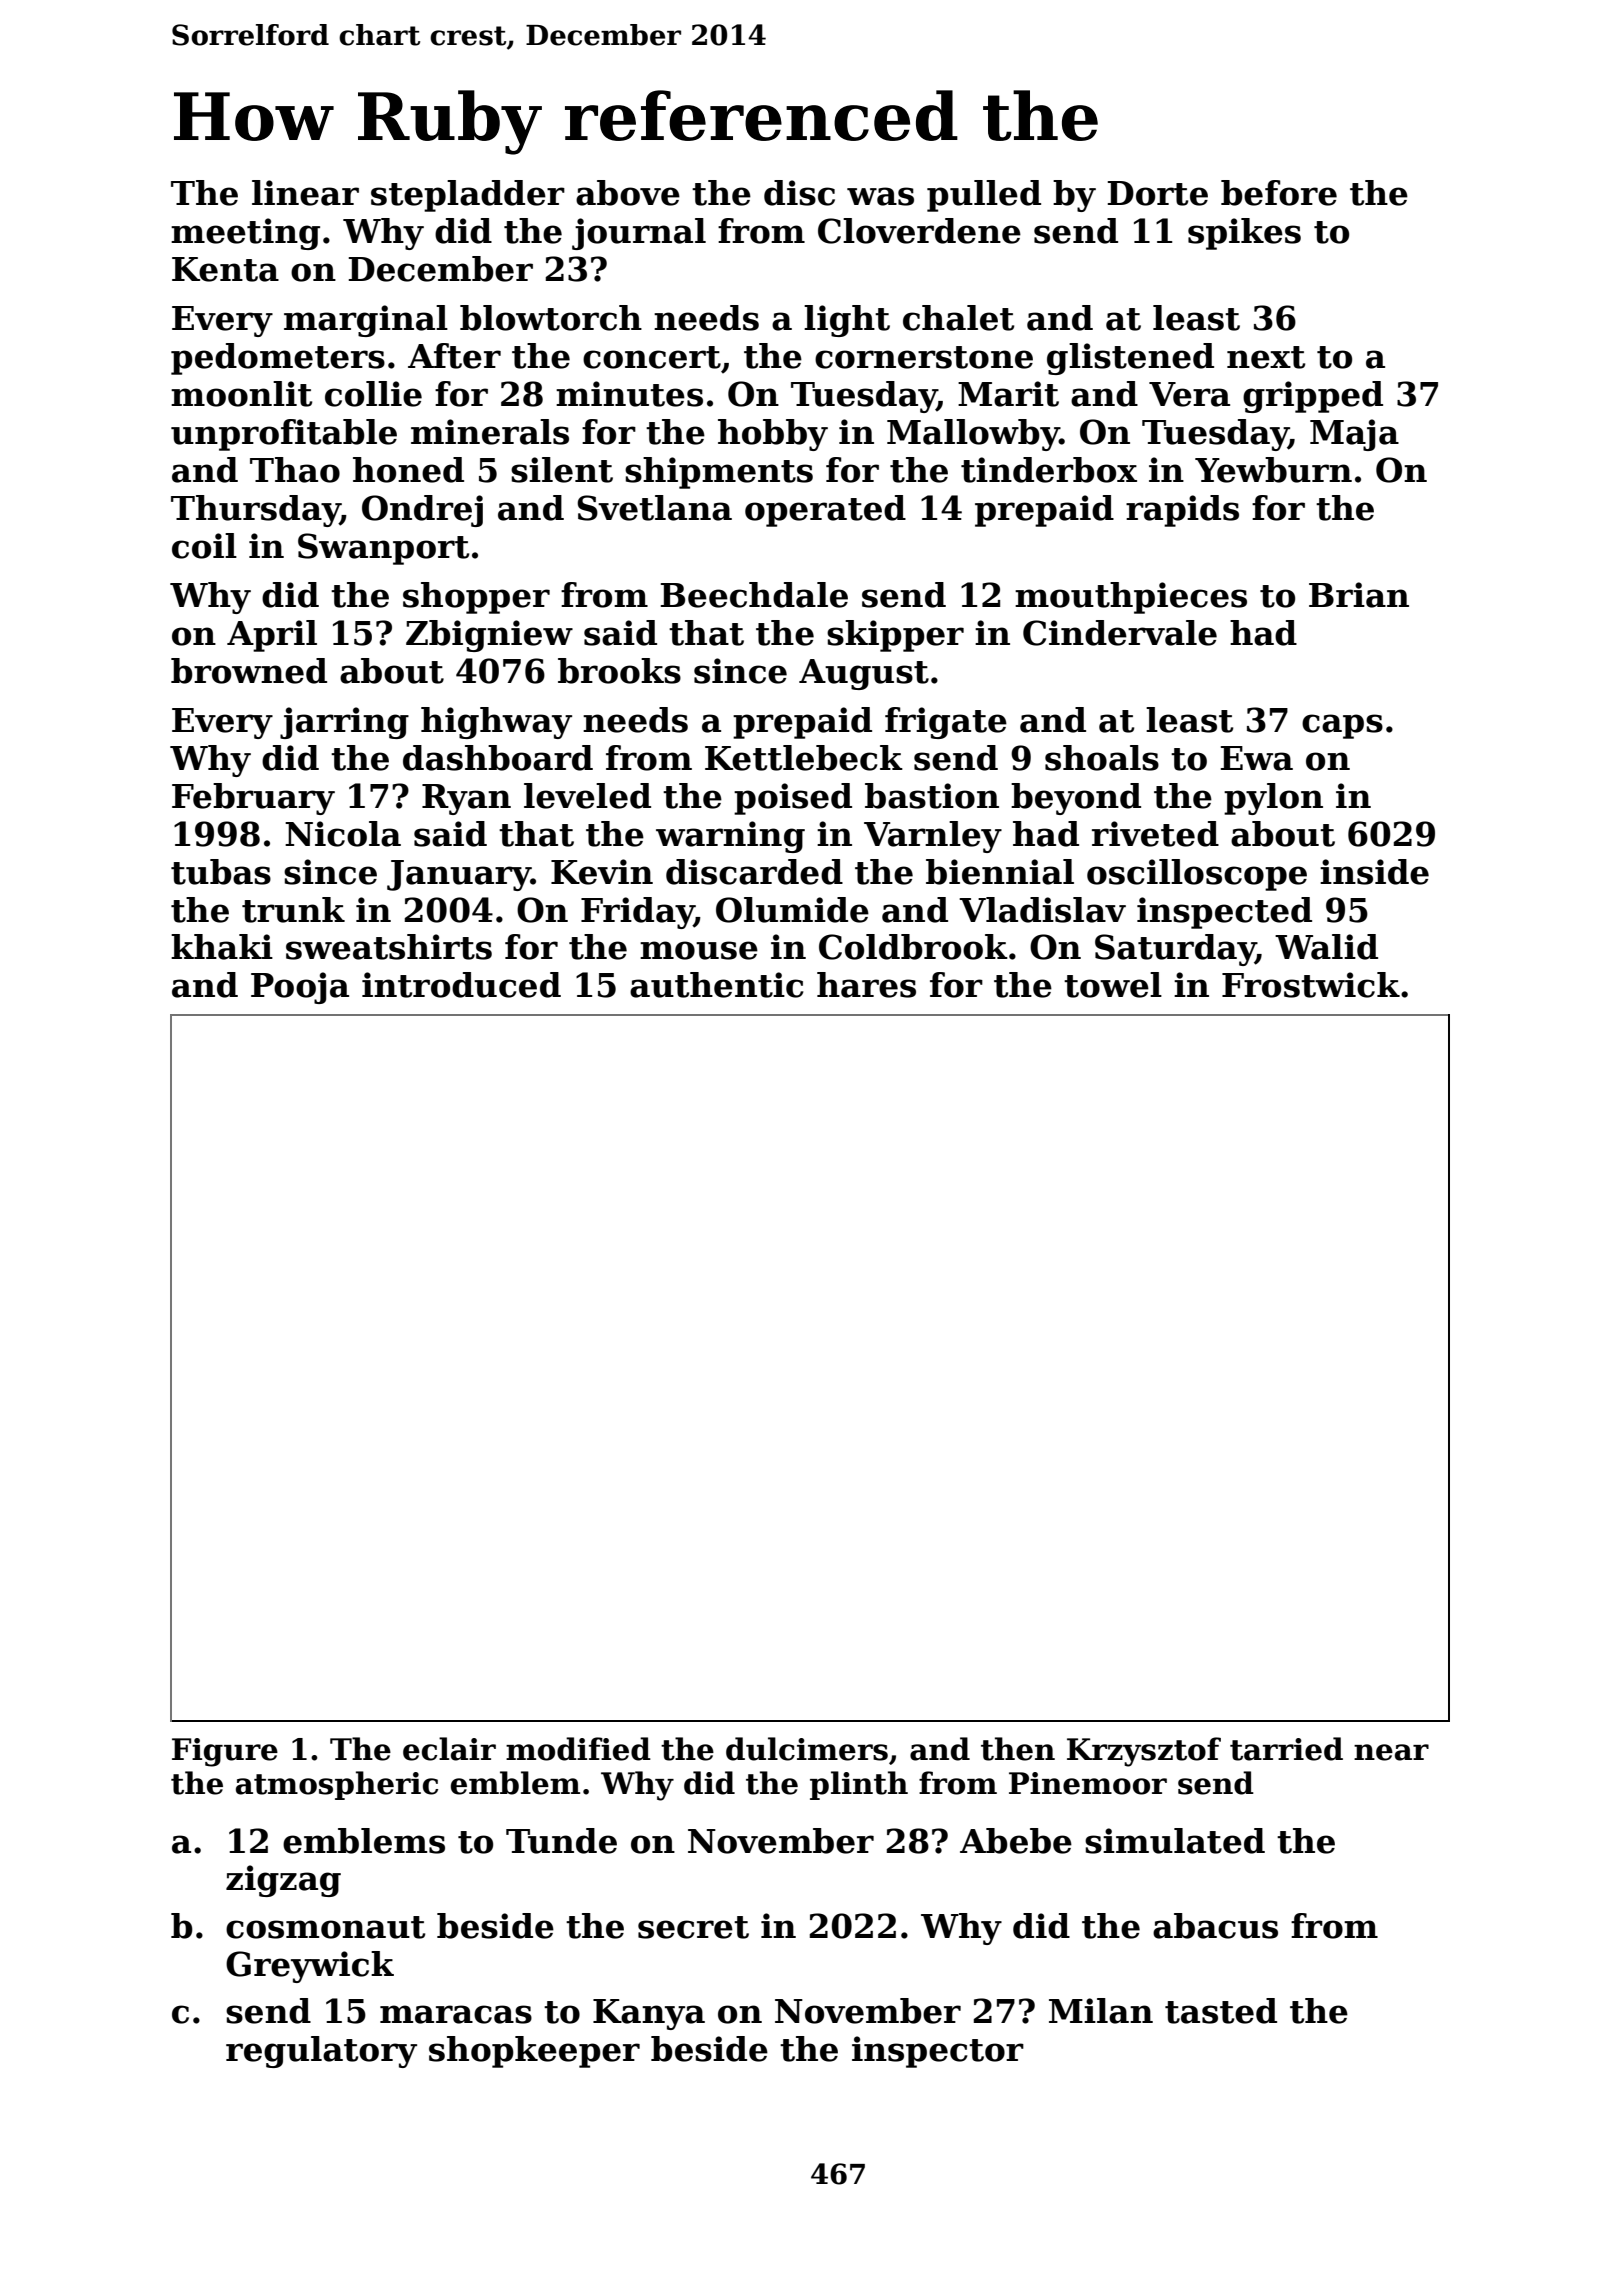  Describe the element at coordinates (534, 2052) in the screenshot. I see `shopkeeper` at that location.
